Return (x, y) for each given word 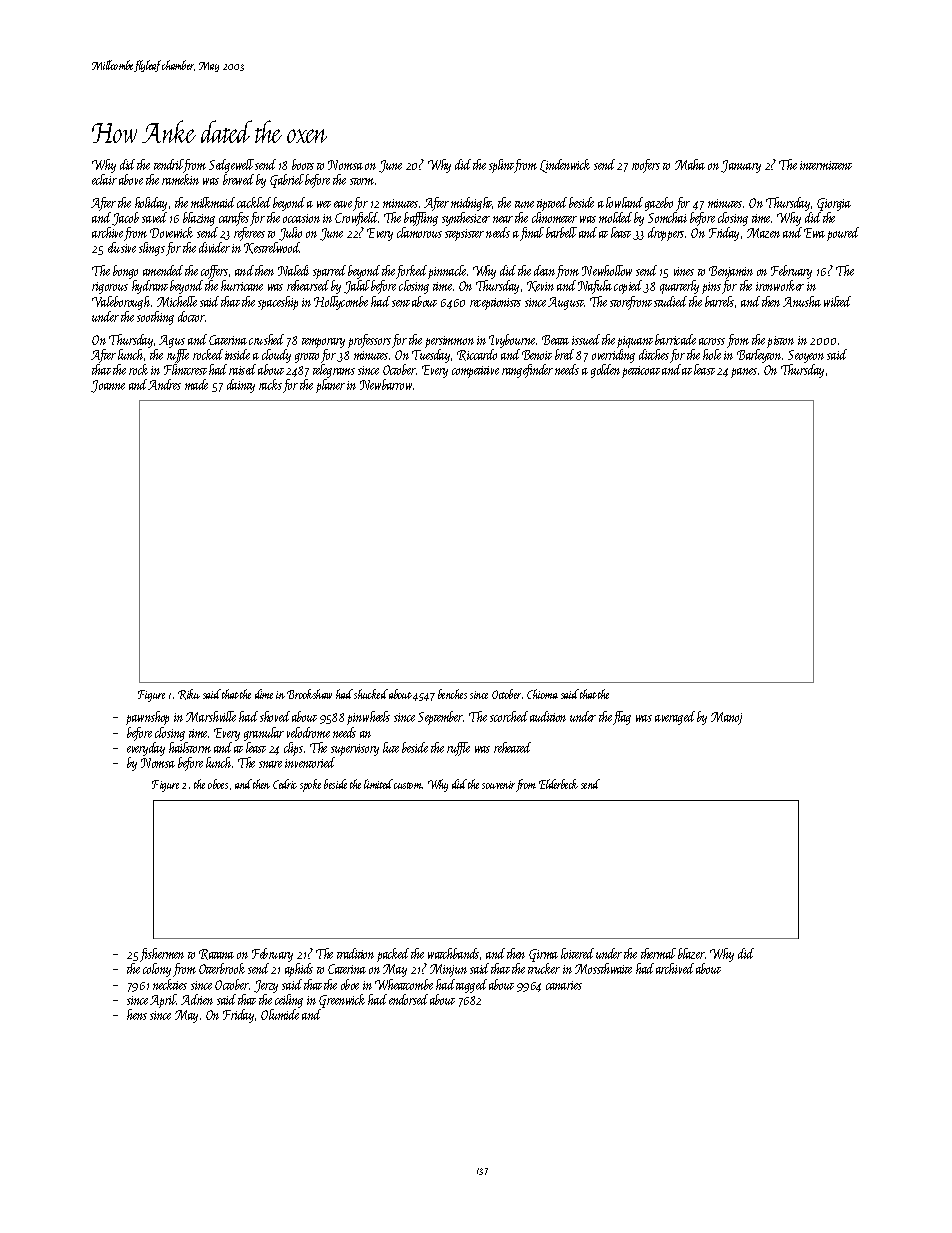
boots (303, 164)
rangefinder (527, 371)
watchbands (453, 953)
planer (330, 386)
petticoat (641, 372)
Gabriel (287, 181)
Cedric (285, 784)
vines (684, 271)
